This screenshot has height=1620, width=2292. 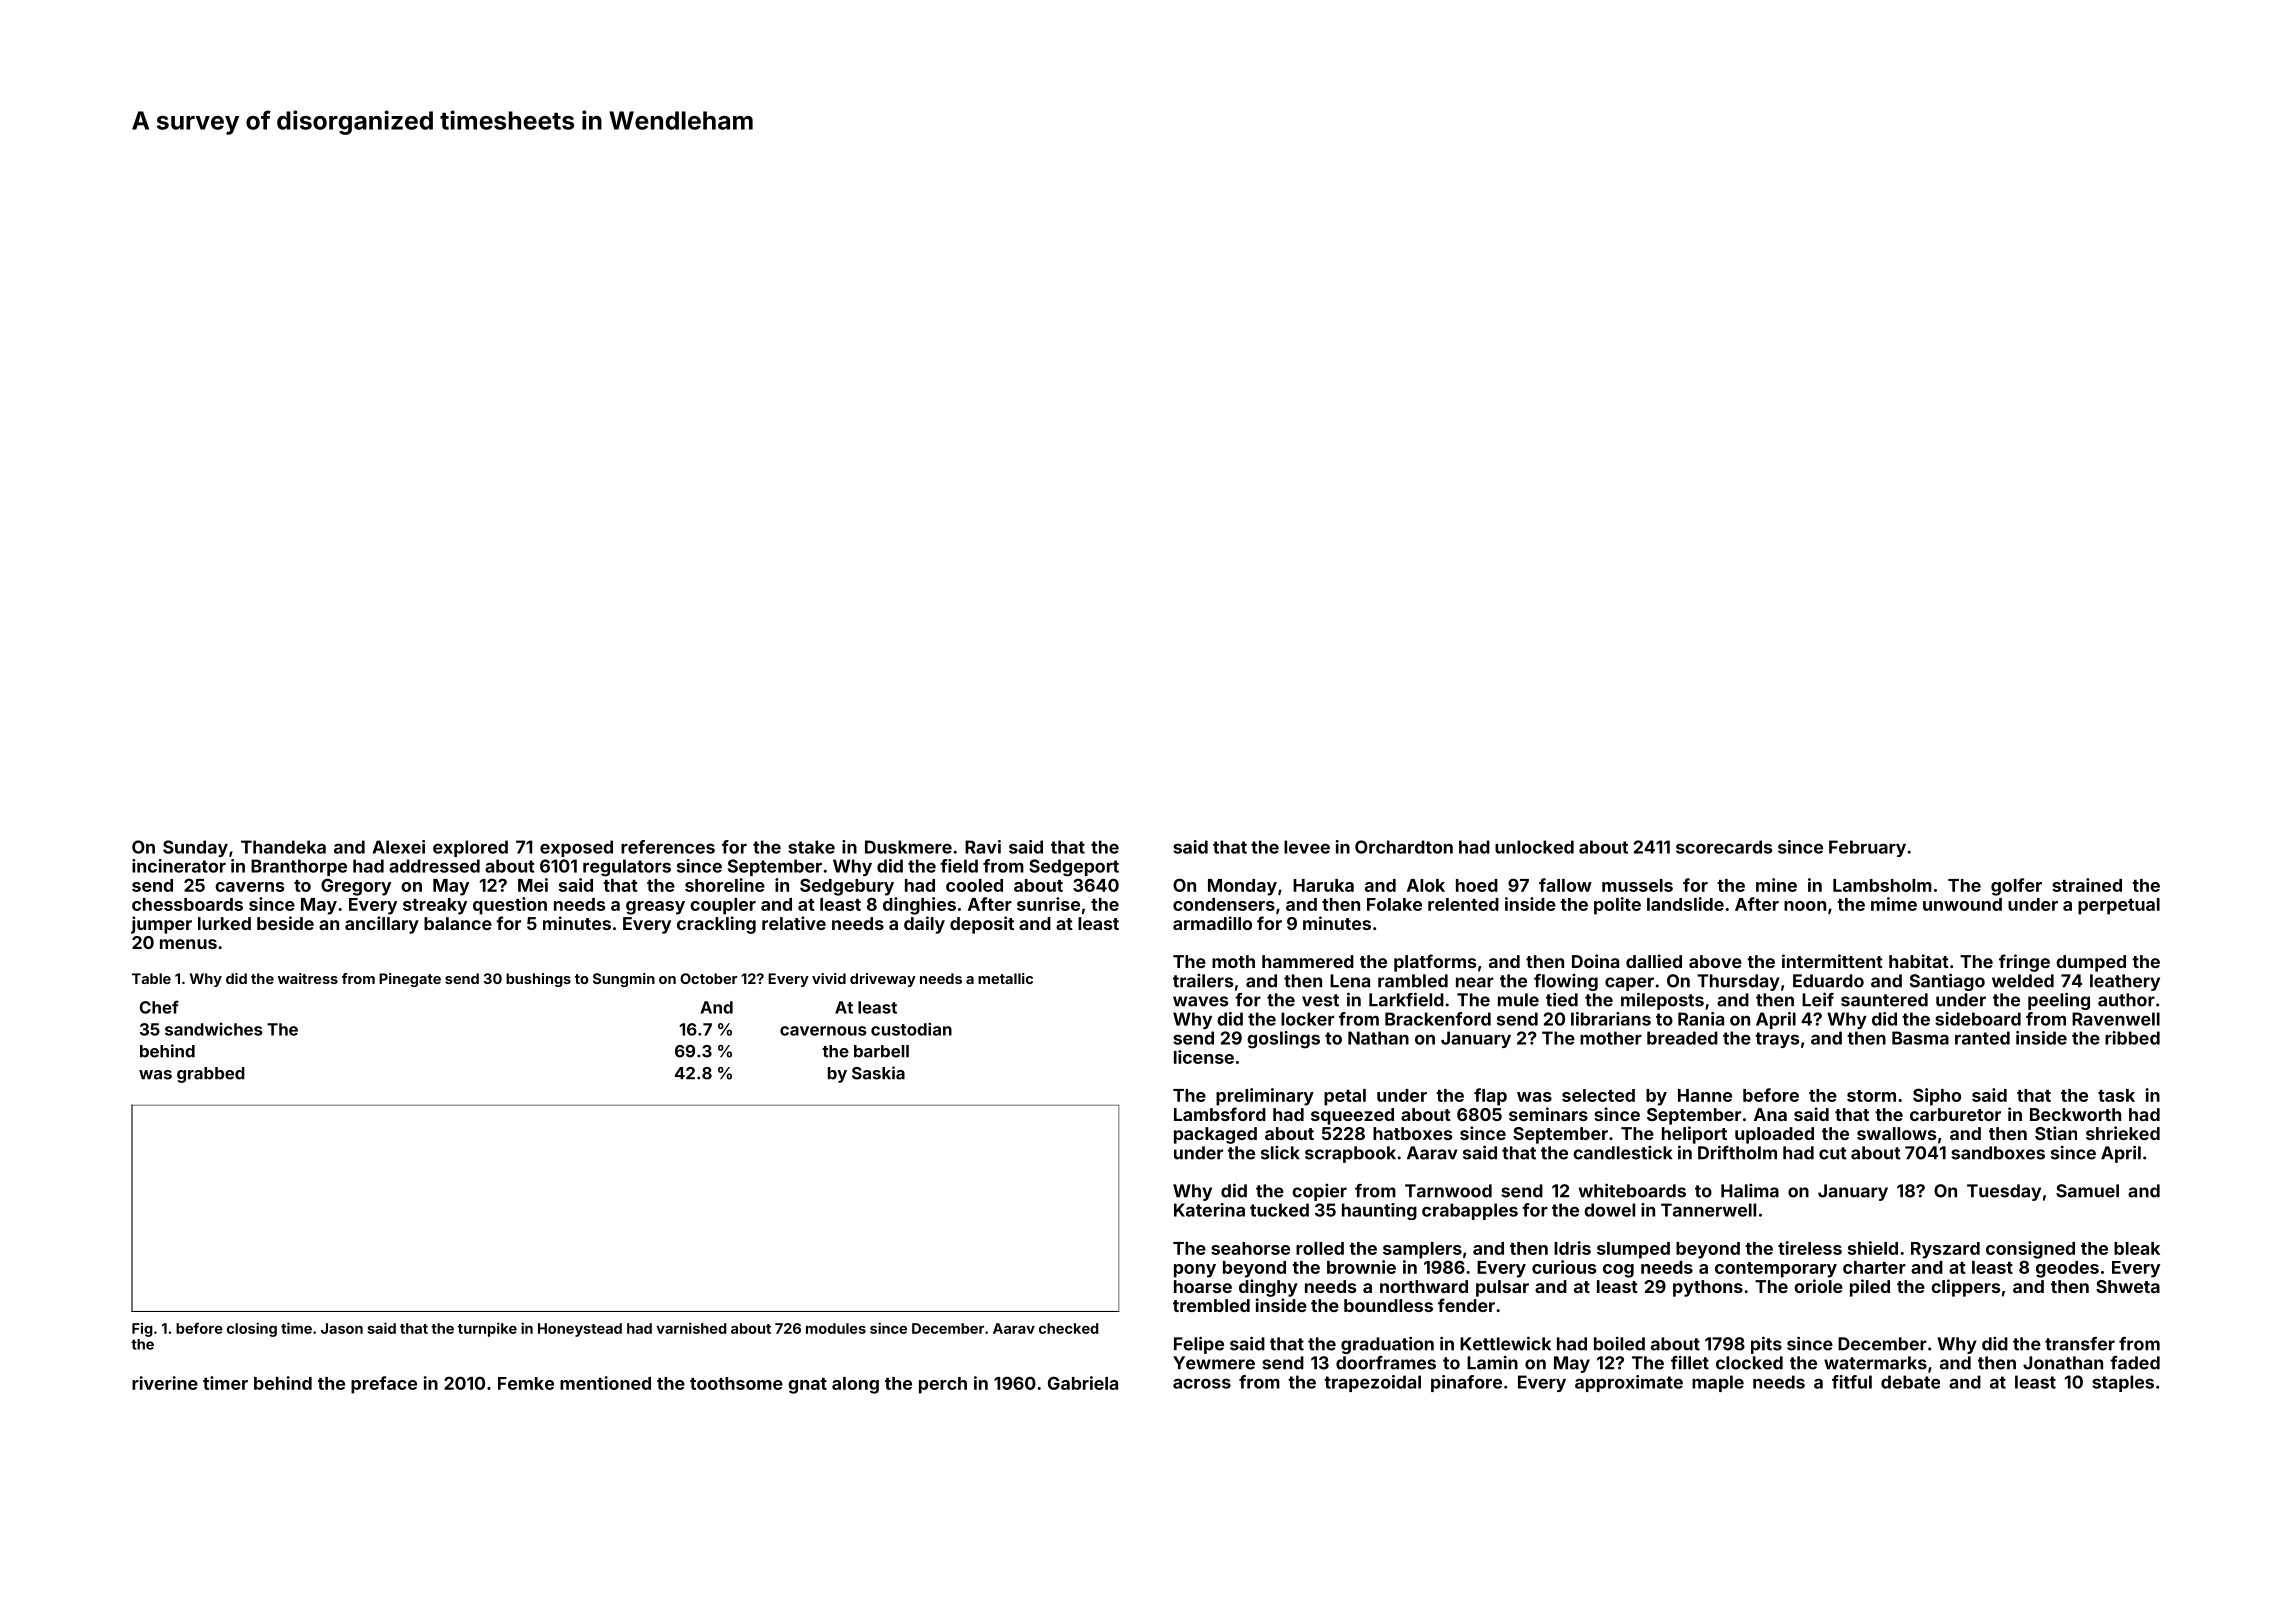 What do you see at coordinates (1919, 961) in the screenshot?
I see `habitat` at bounding box center [1919, 961].
